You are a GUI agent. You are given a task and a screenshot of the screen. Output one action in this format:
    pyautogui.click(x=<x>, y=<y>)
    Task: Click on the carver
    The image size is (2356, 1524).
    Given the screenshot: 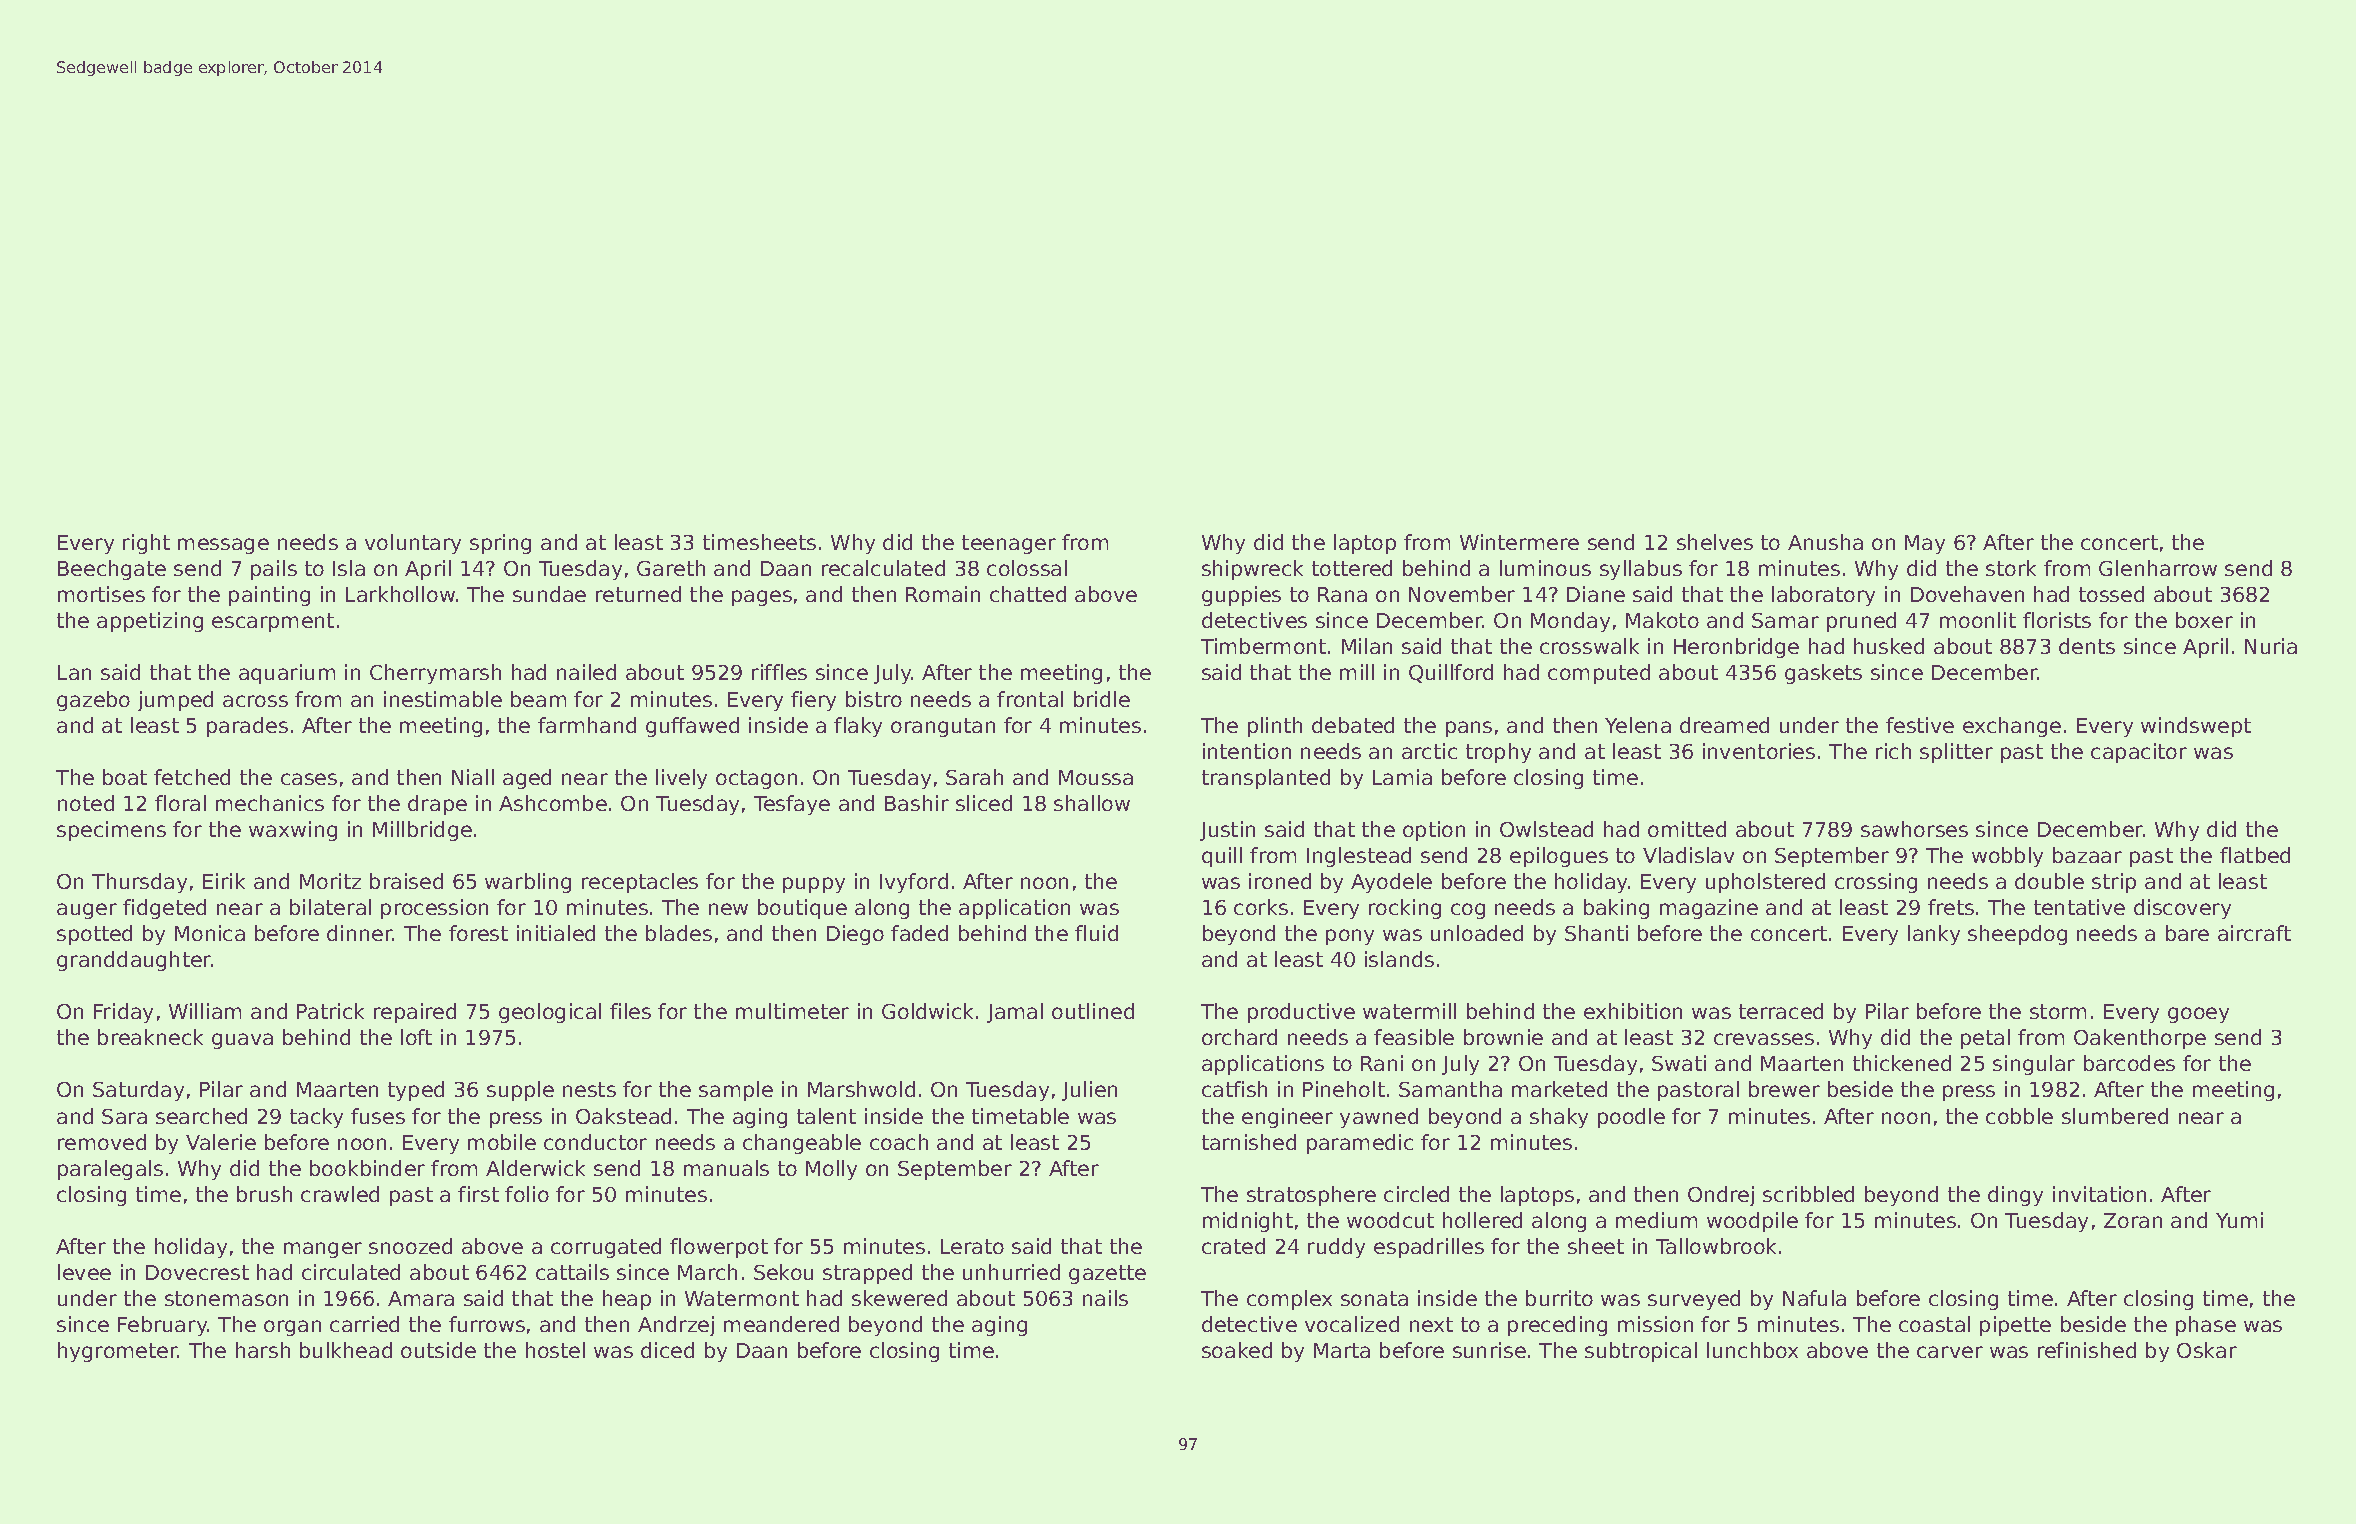 What is the action you would take?
    pyautogui.click(x=1950, y=1352)
